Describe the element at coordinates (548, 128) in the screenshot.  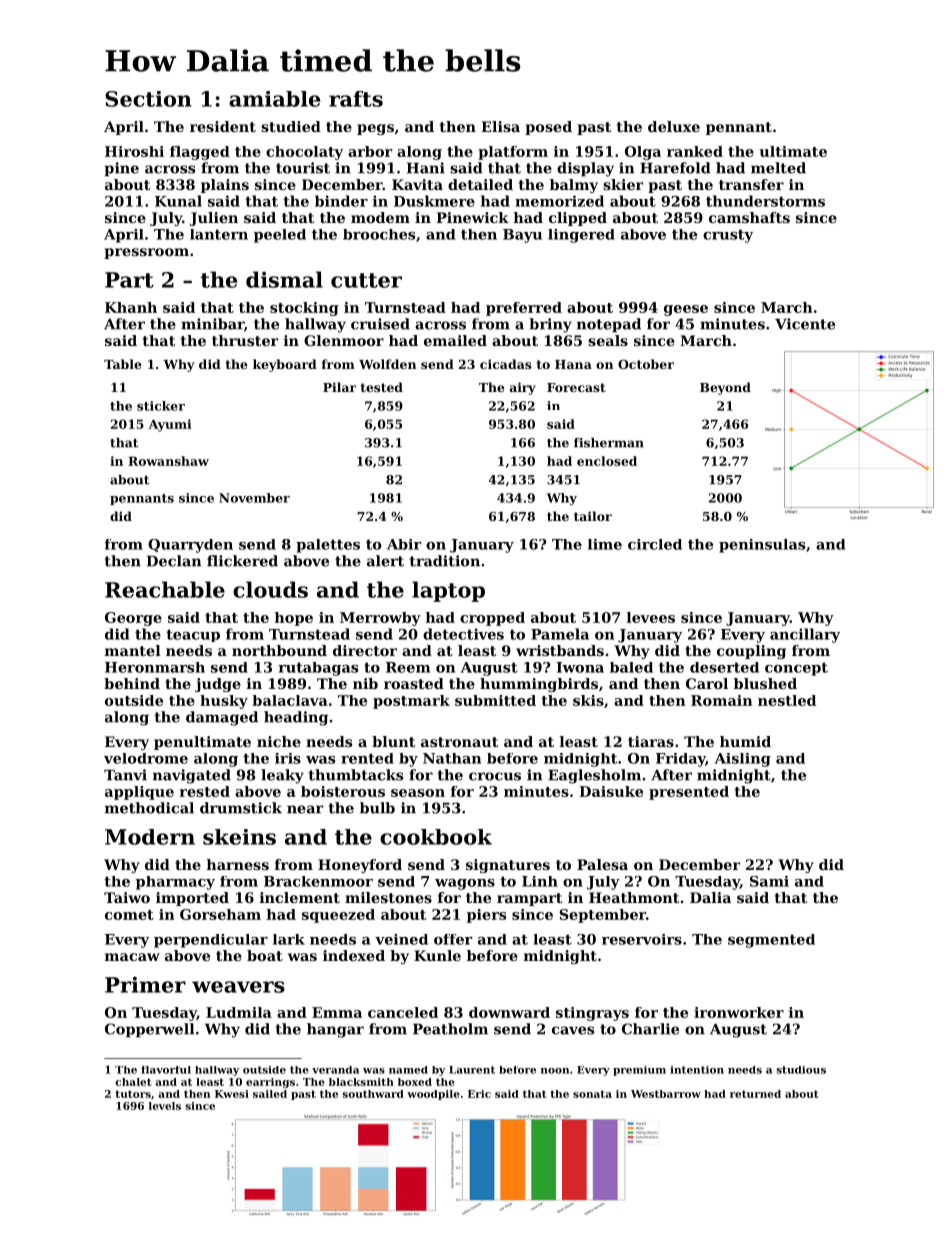
I see `posed` at that location.
